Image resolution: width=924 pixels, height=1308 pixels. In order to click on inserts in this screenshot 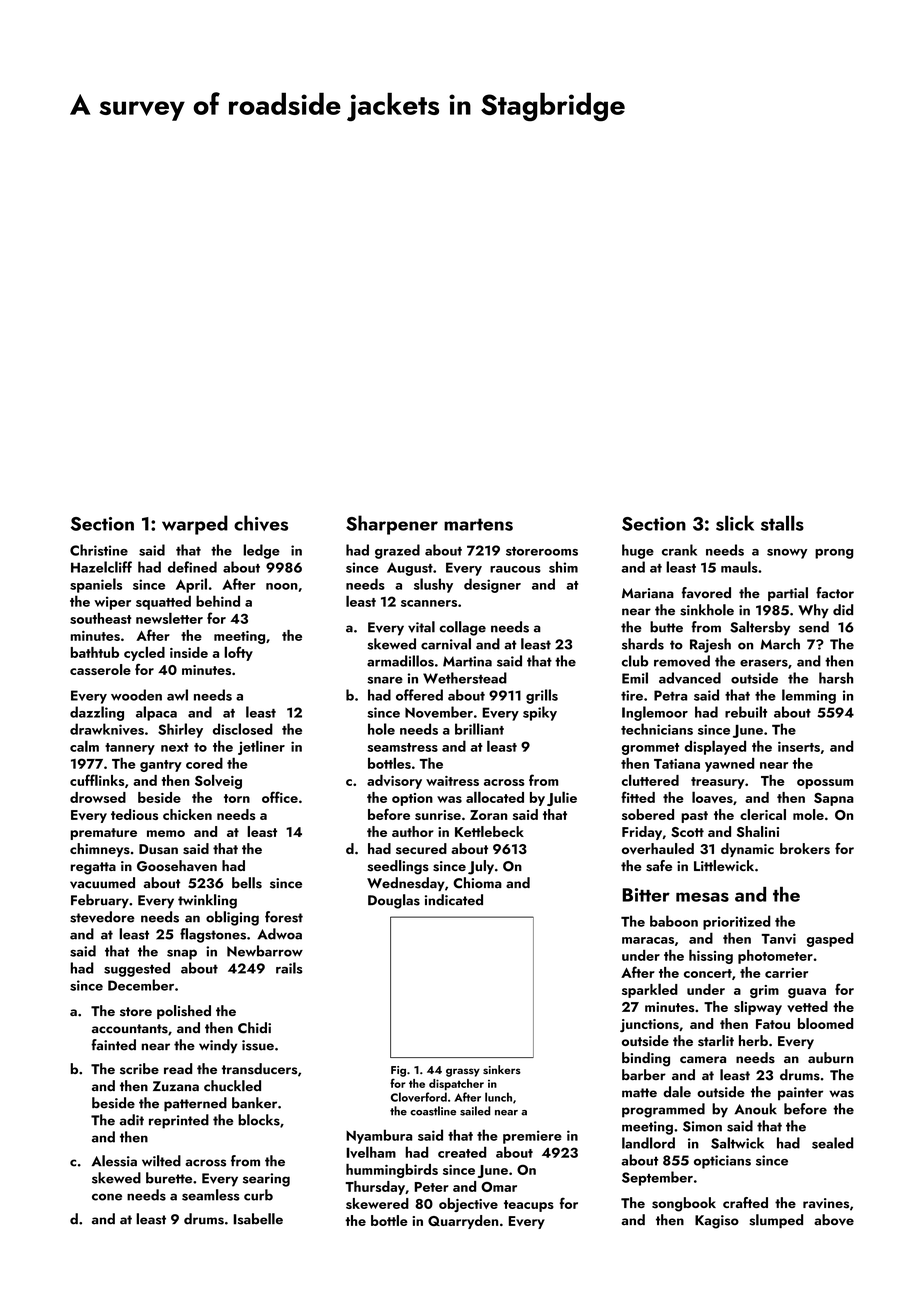, I will do `click(799, 746)`.
